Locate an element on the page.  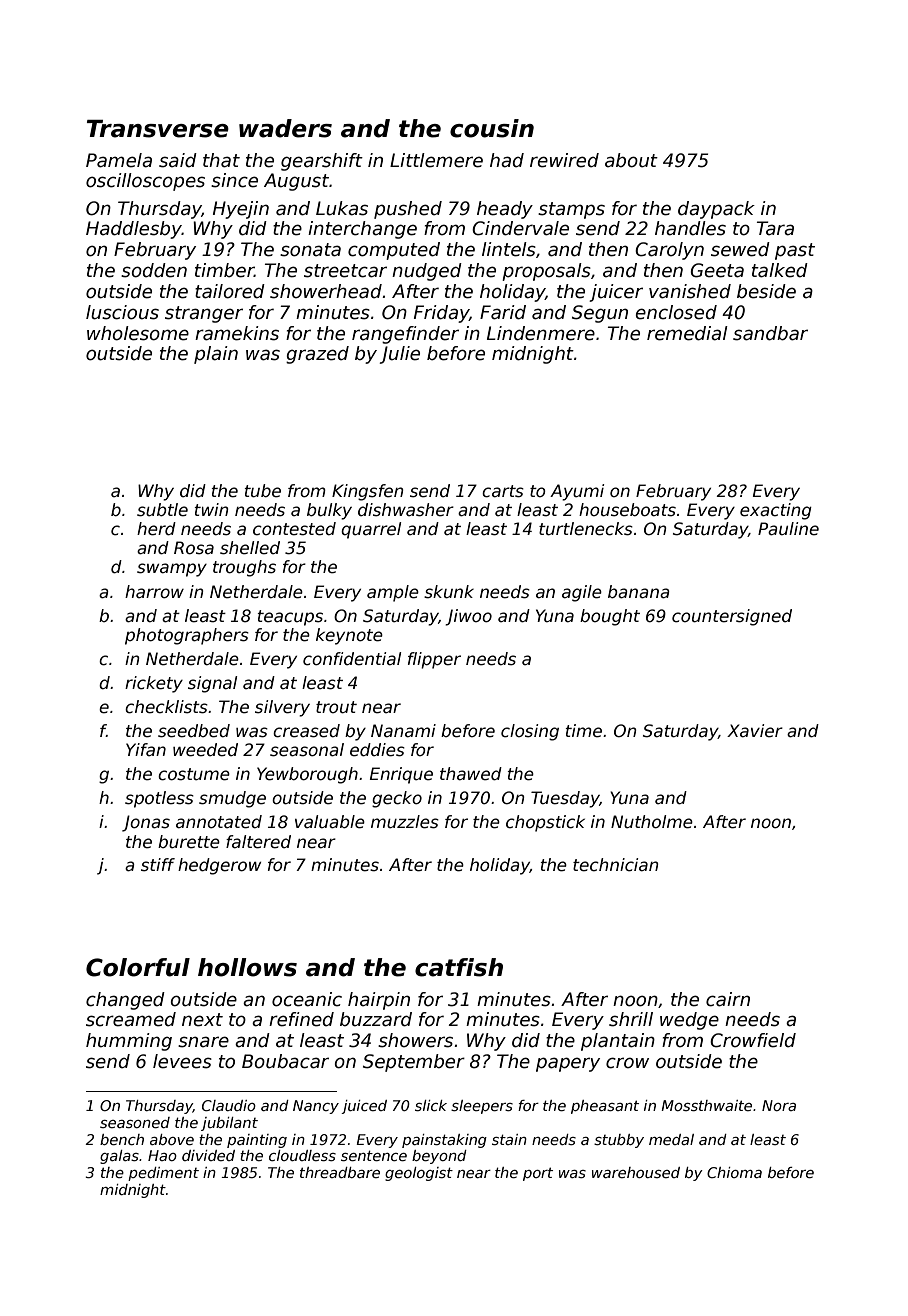
about is located at coordinates (631, 160).
